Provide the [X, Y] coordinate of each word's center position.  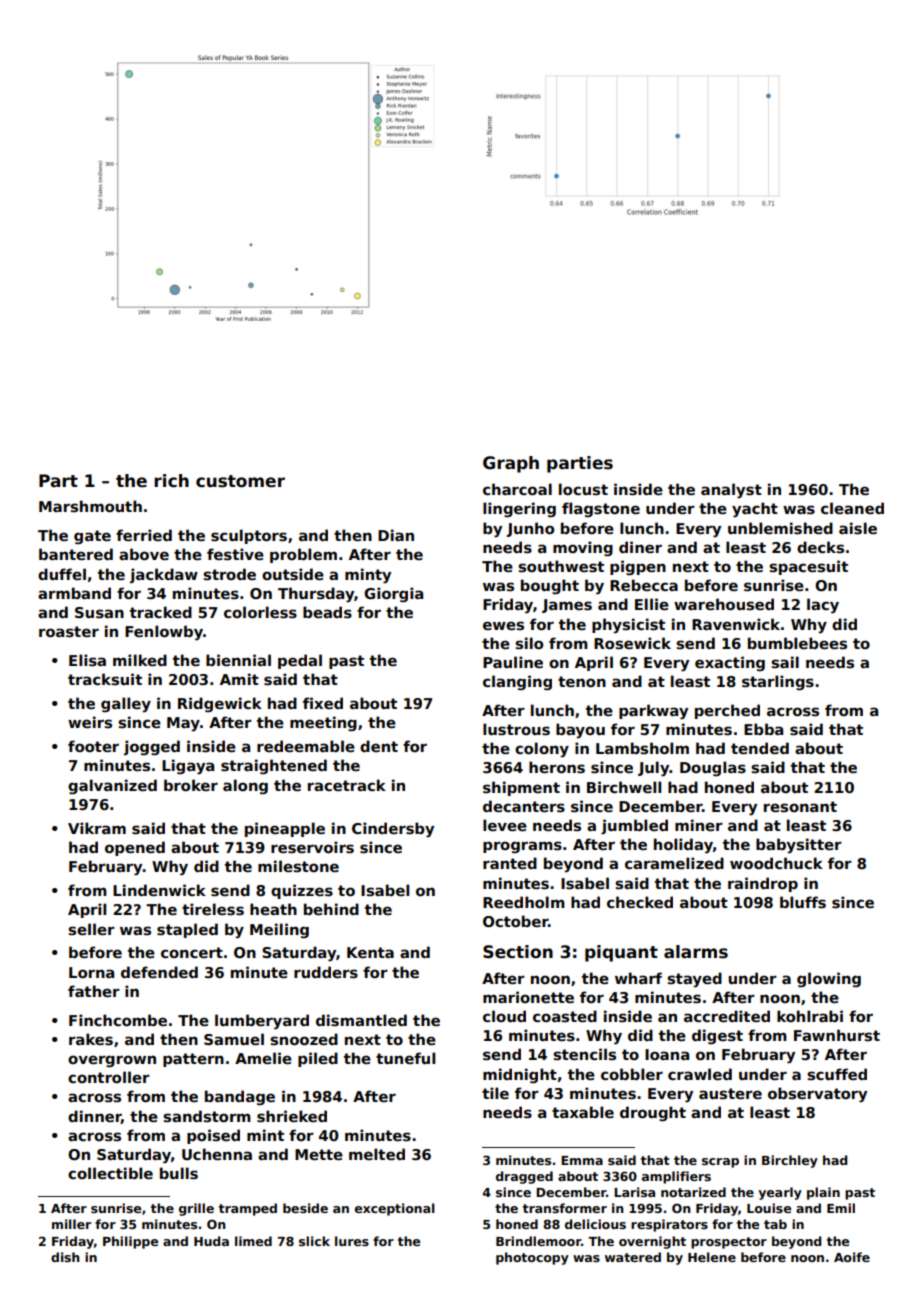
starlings [778, 682]
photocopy [532, 1258]
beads [327, 612]
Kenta [370, 952]
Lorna [91, 972]
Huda [211, 1241]
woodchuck [776, 863]
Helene [712, 1257]
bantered [76, 554]
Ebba [763, 729]
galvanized [112, 786]
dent [379, 746]
